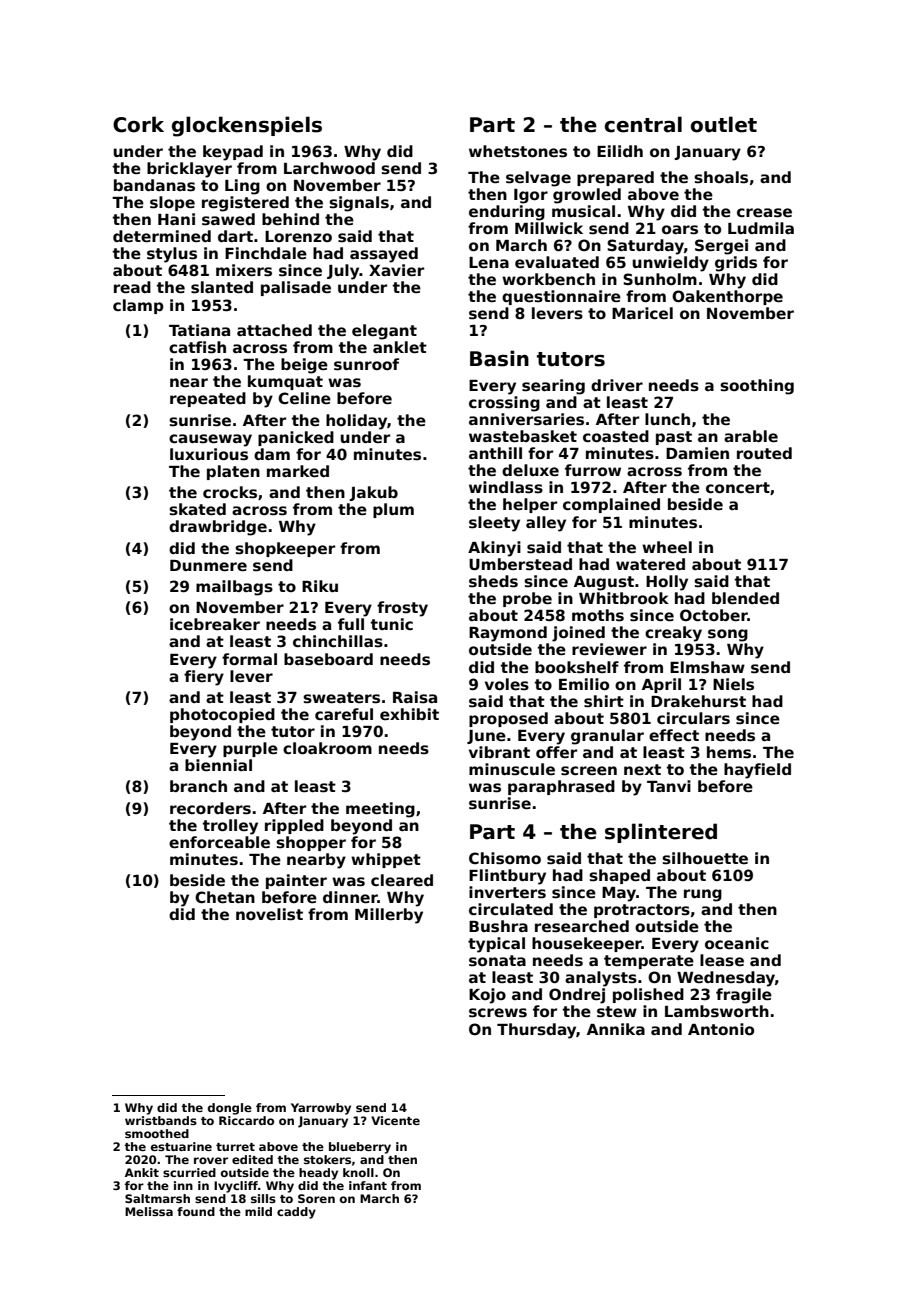 This page has width=908, height=1316. I want to click on crease, so click(764, 213).
